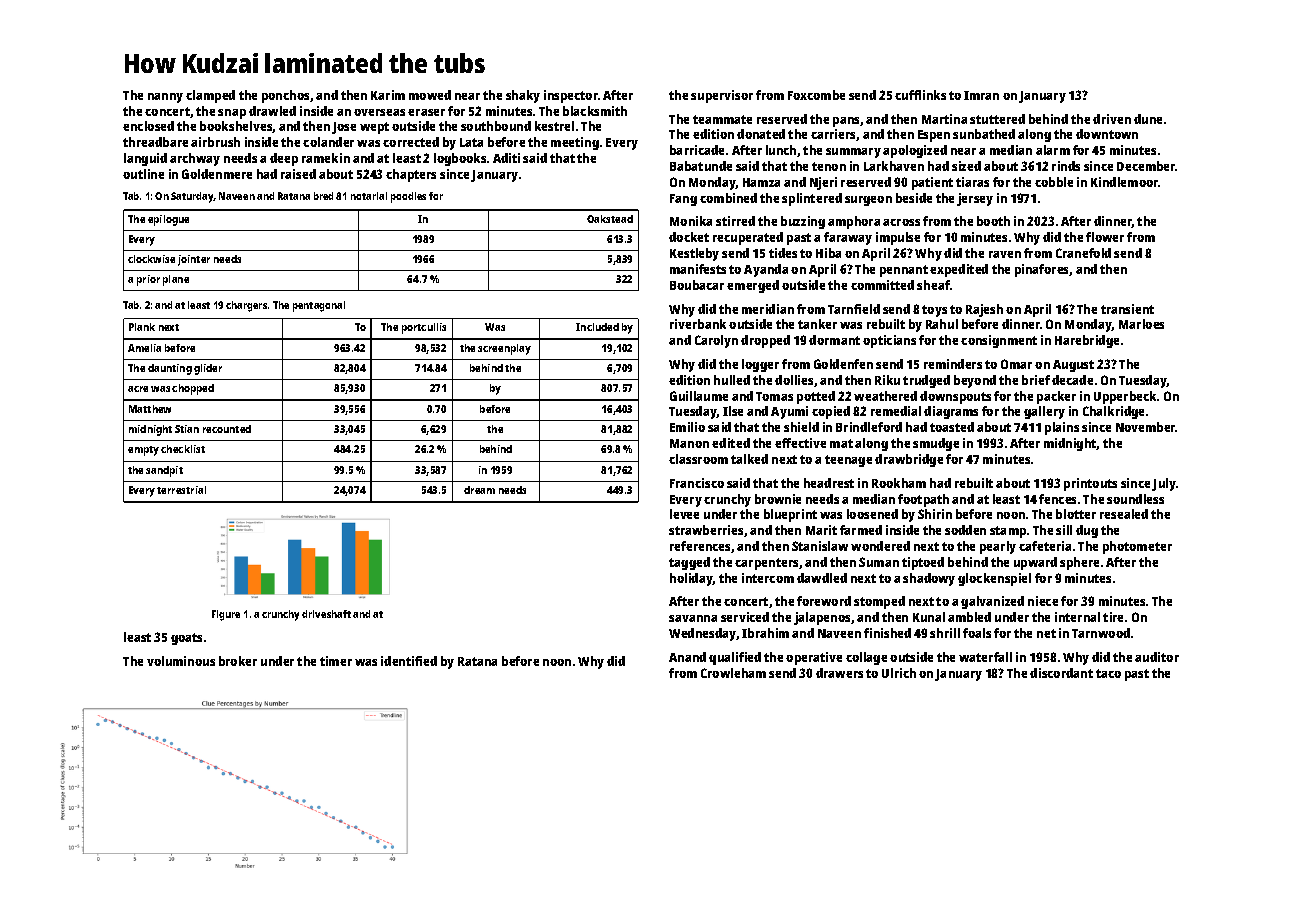  What do you see at coordinates (981, 95) in the screenshot?
I see `Imran` at bounding box center [981, 95].
